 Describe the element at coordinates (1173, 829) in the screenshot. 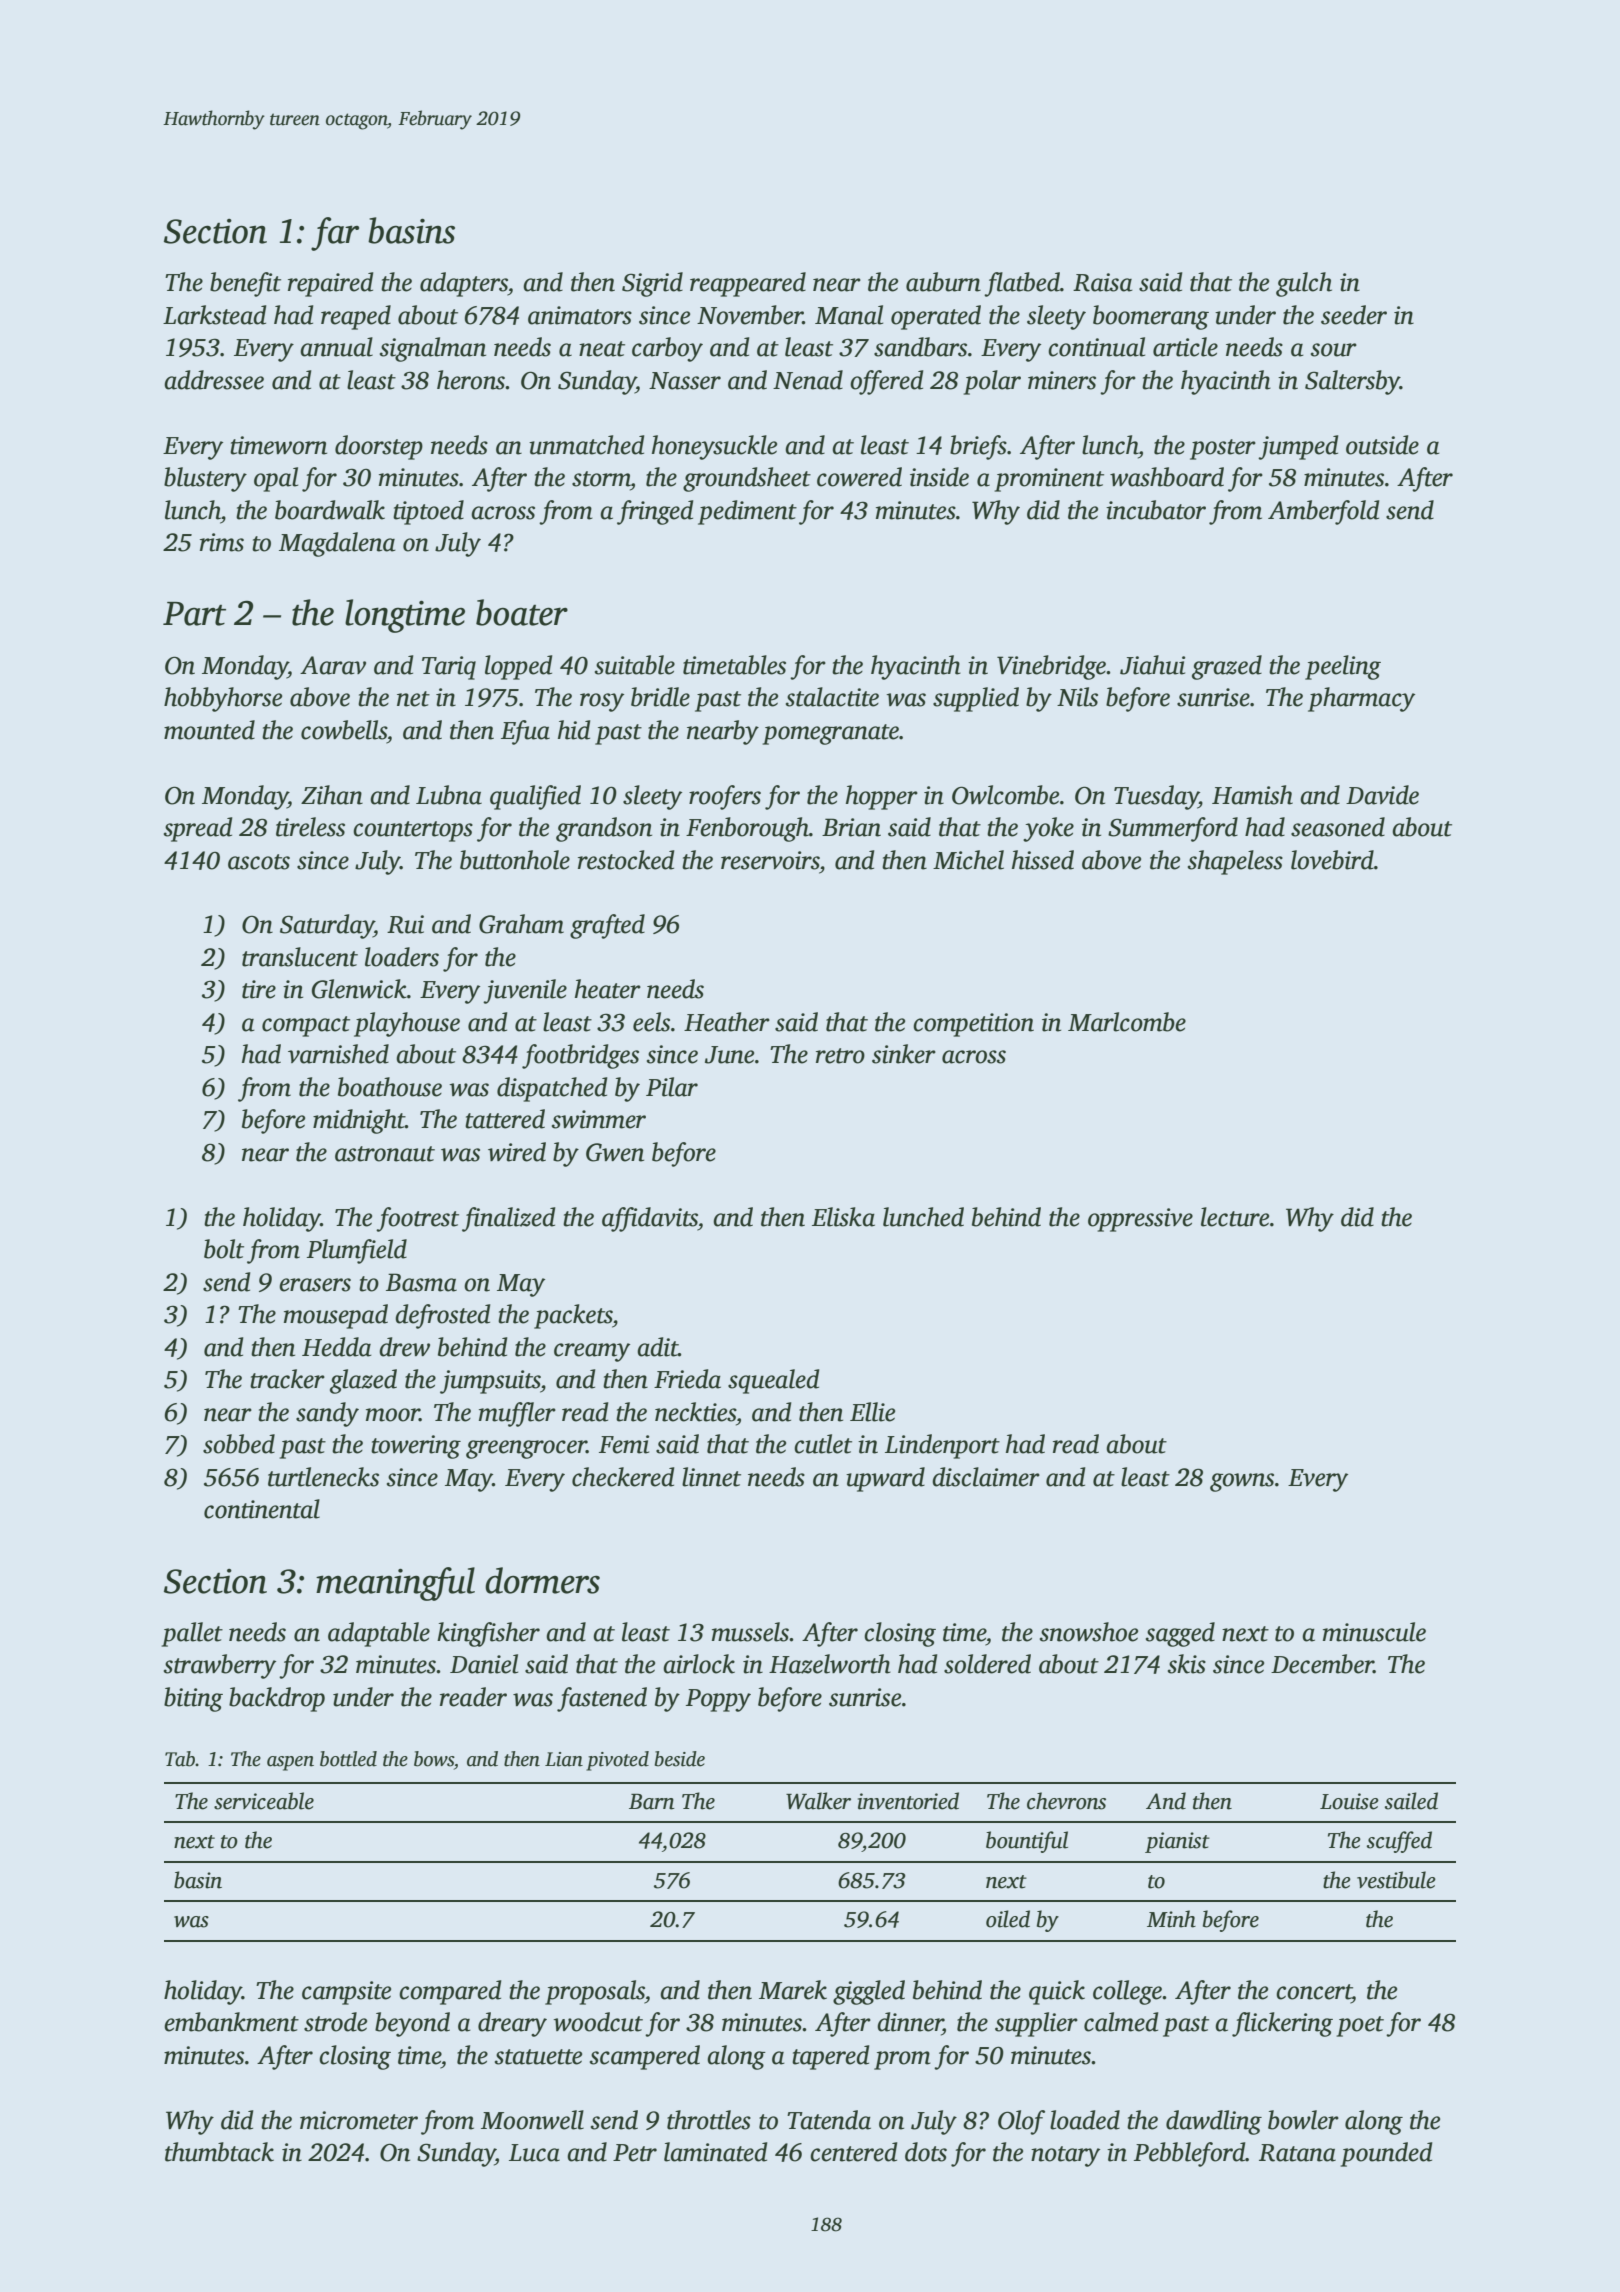

I see `Summerford` at that location.
